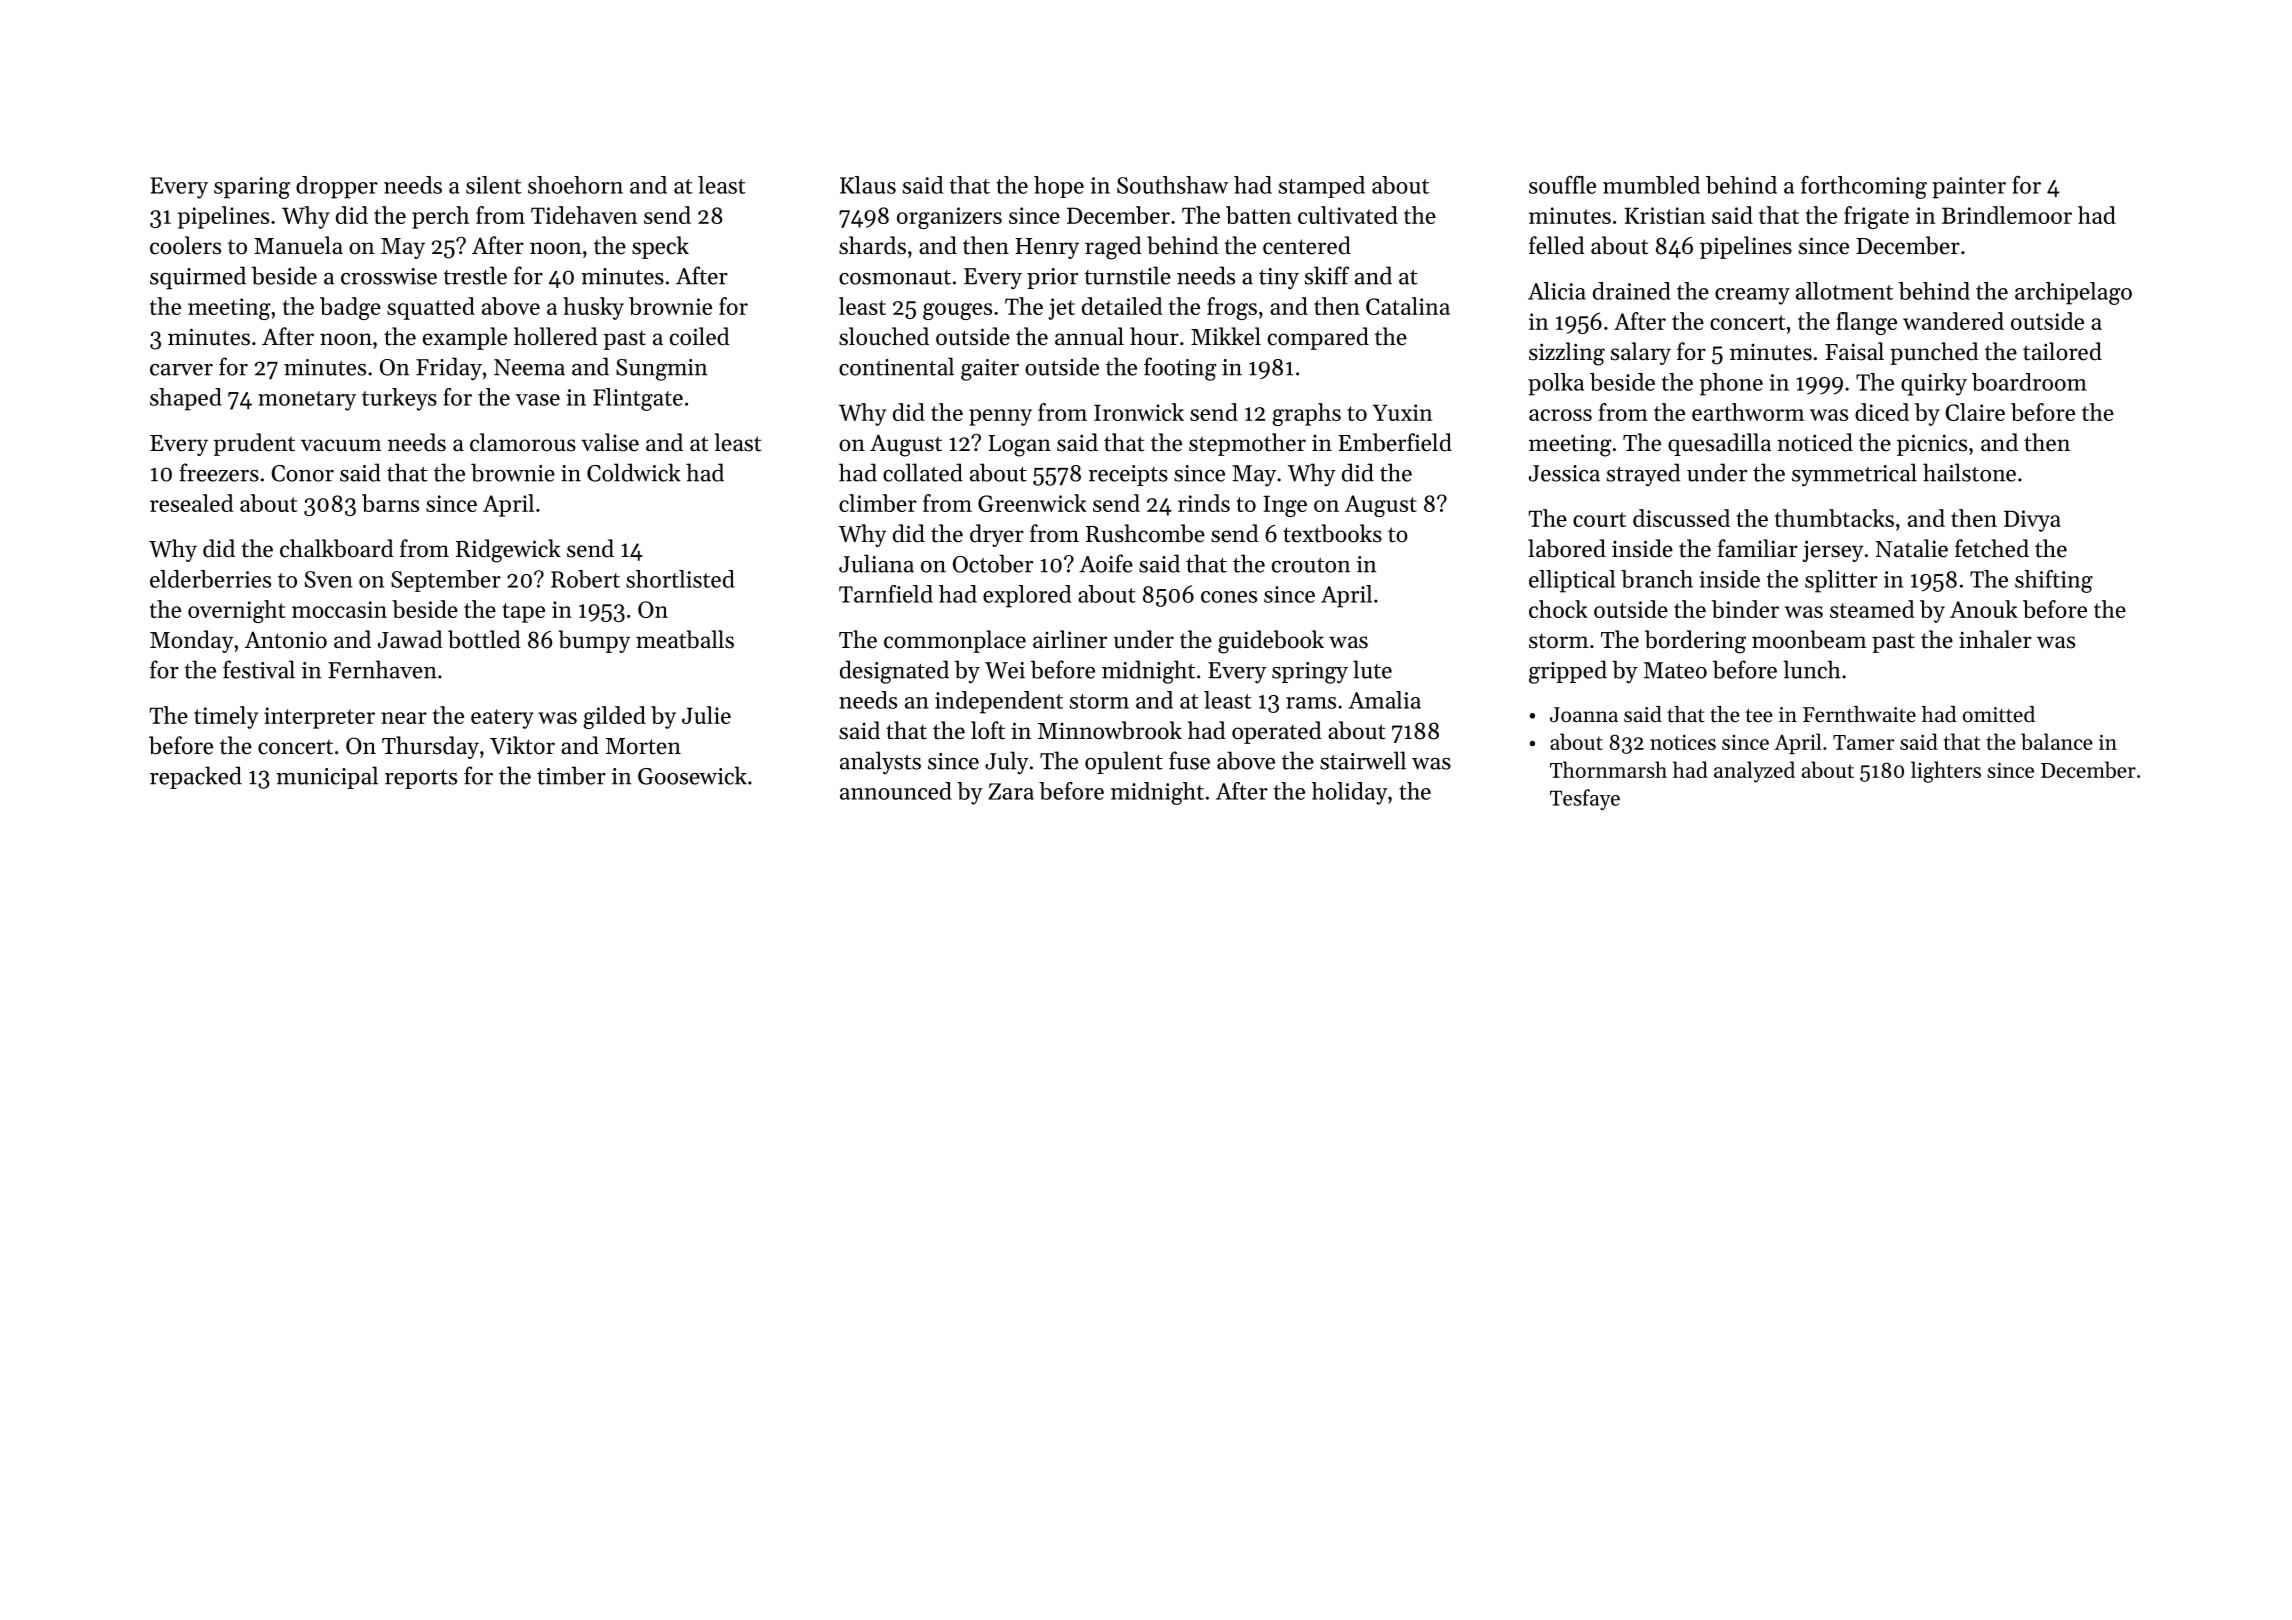 This page has height=1620, width=2292. Describe the element at coordinates (1089, 336) in the page. I see `annual` at that location.
